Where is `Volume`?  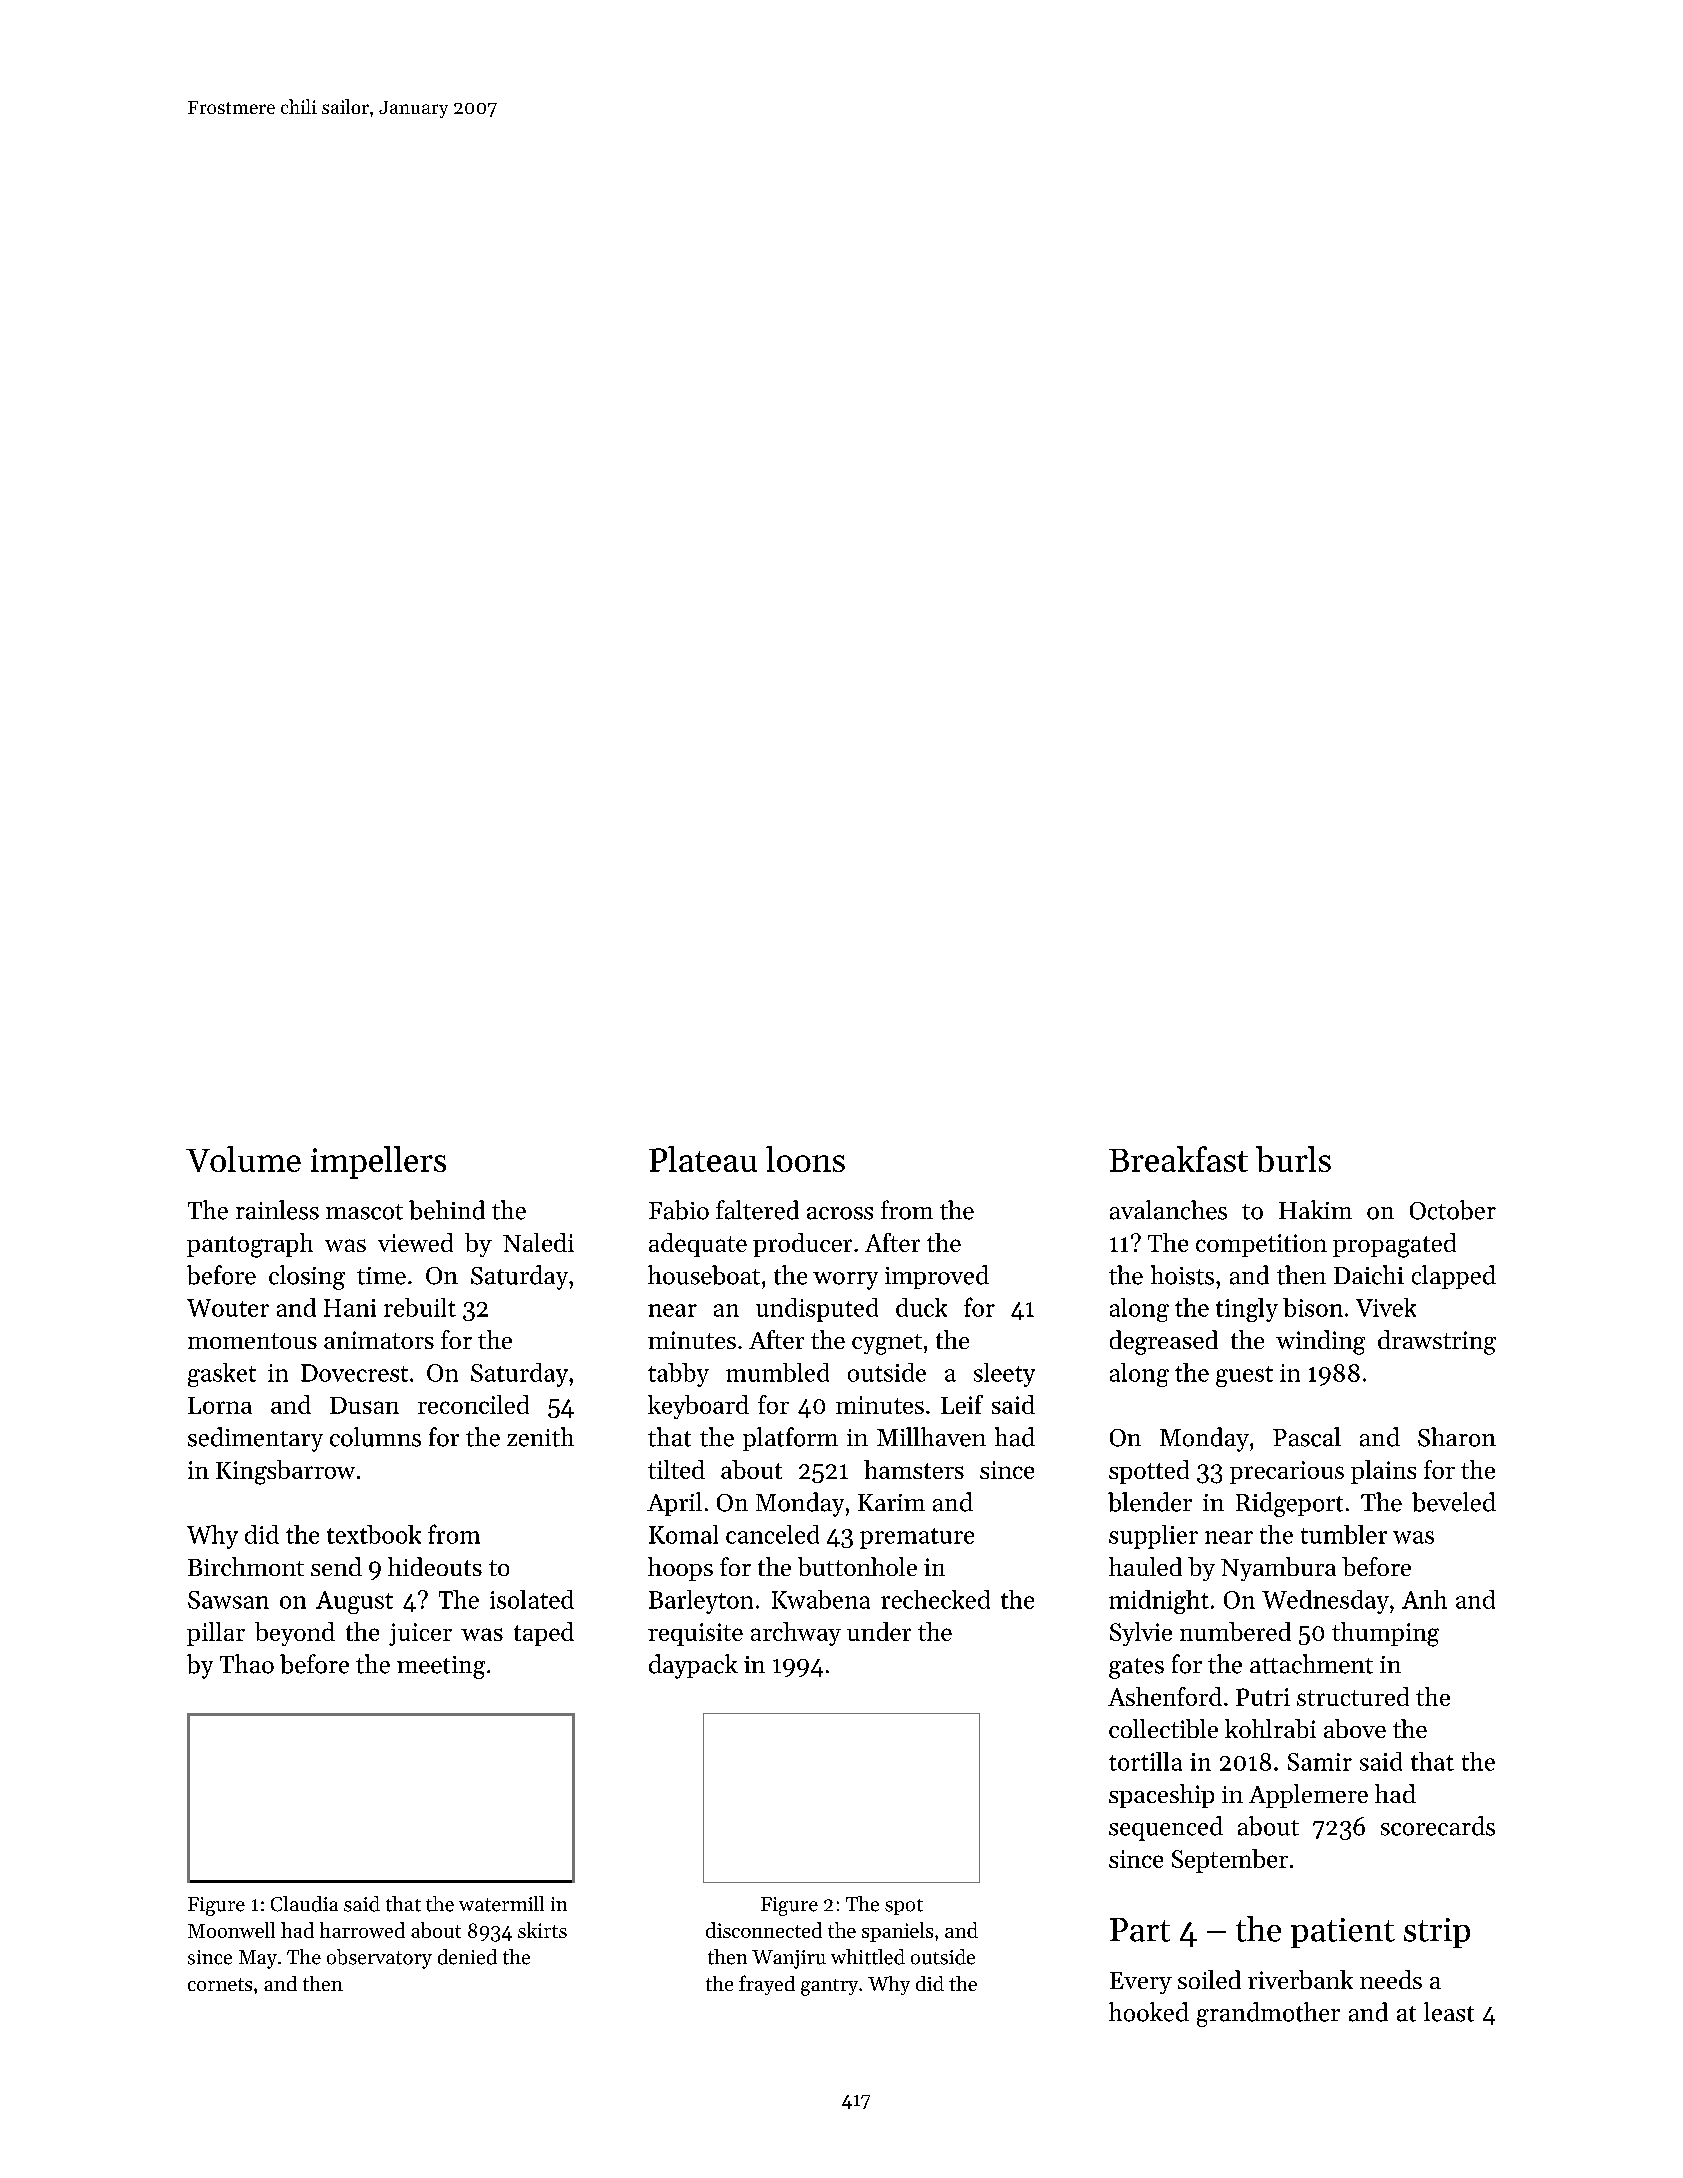 Volume is located at coordinates (243, 1159).
